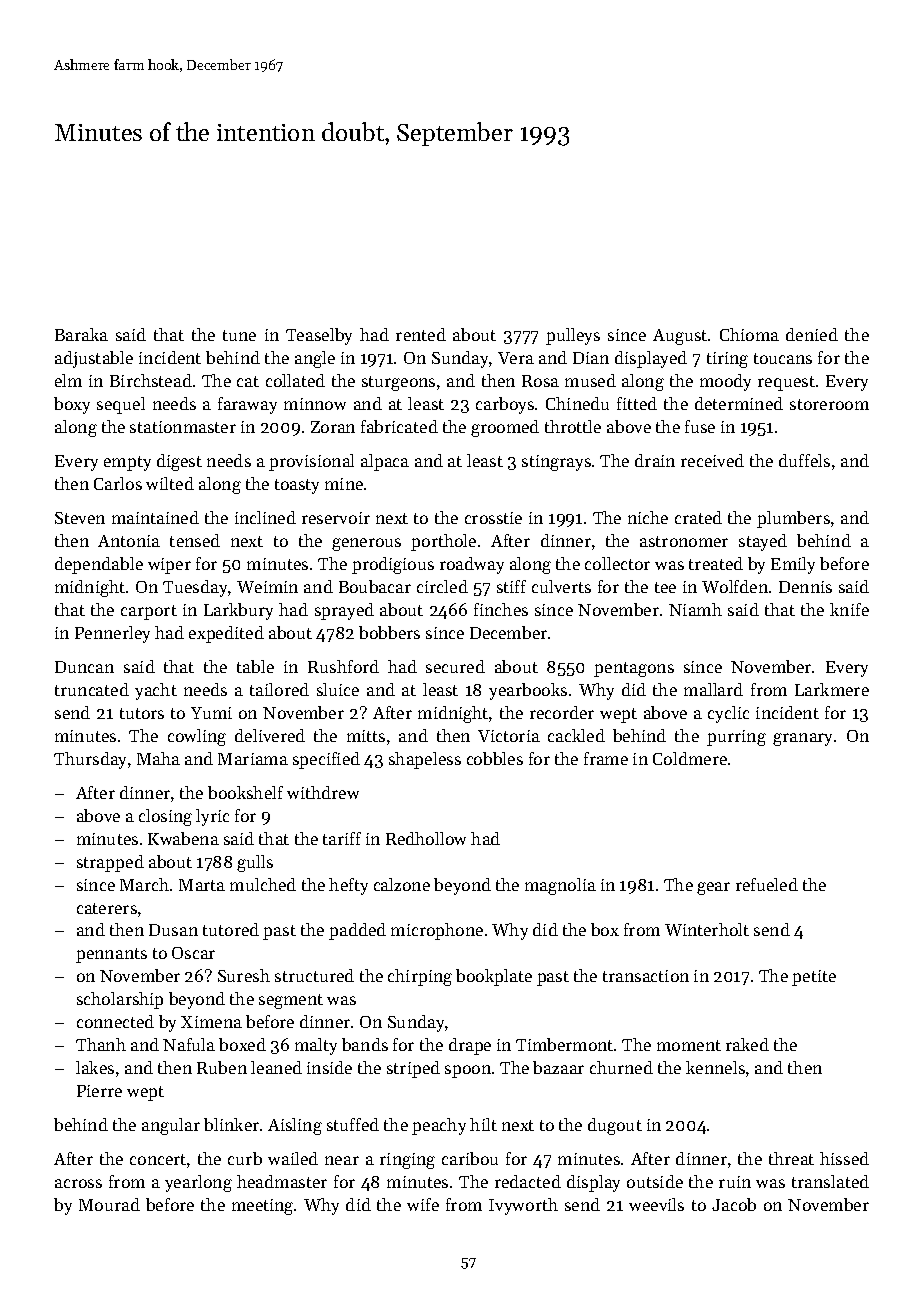 The width and height of the document is (924, 1308). Describe the element at coordinates (338, 689) in the document. I see `sluice` at that location.
